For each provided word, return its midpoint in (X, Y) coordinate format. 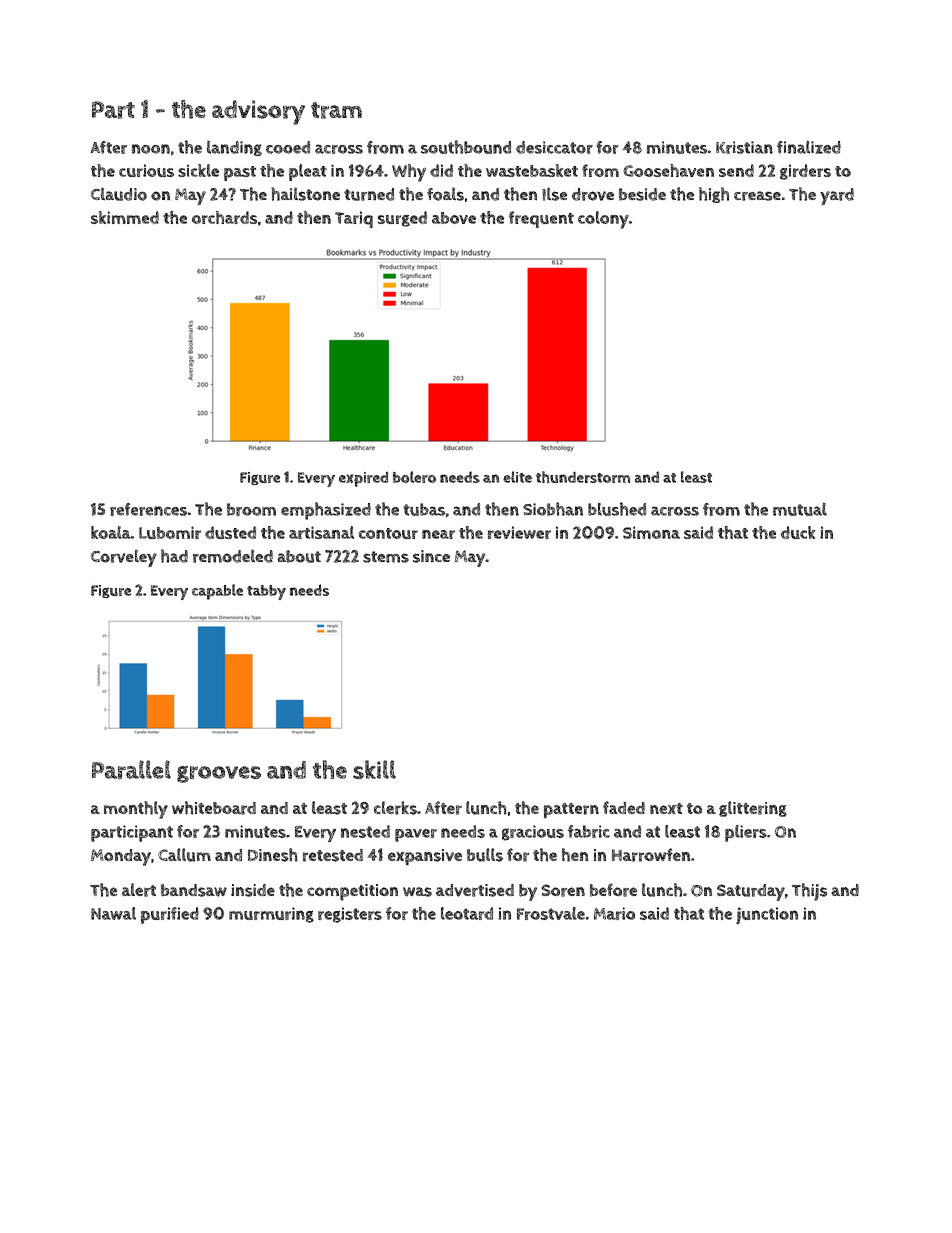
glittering (753, 809)
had (174, 556)
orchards (224, 217)
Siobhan (553, 509)
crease (757, 196)
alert (139, 890)
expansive (425, 857)
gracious (533, 833)
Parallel (131, 769)
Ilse (554, 194)
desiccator (554, 147)
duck (798, 532)
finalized (809, 147)
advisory (258, 112)
